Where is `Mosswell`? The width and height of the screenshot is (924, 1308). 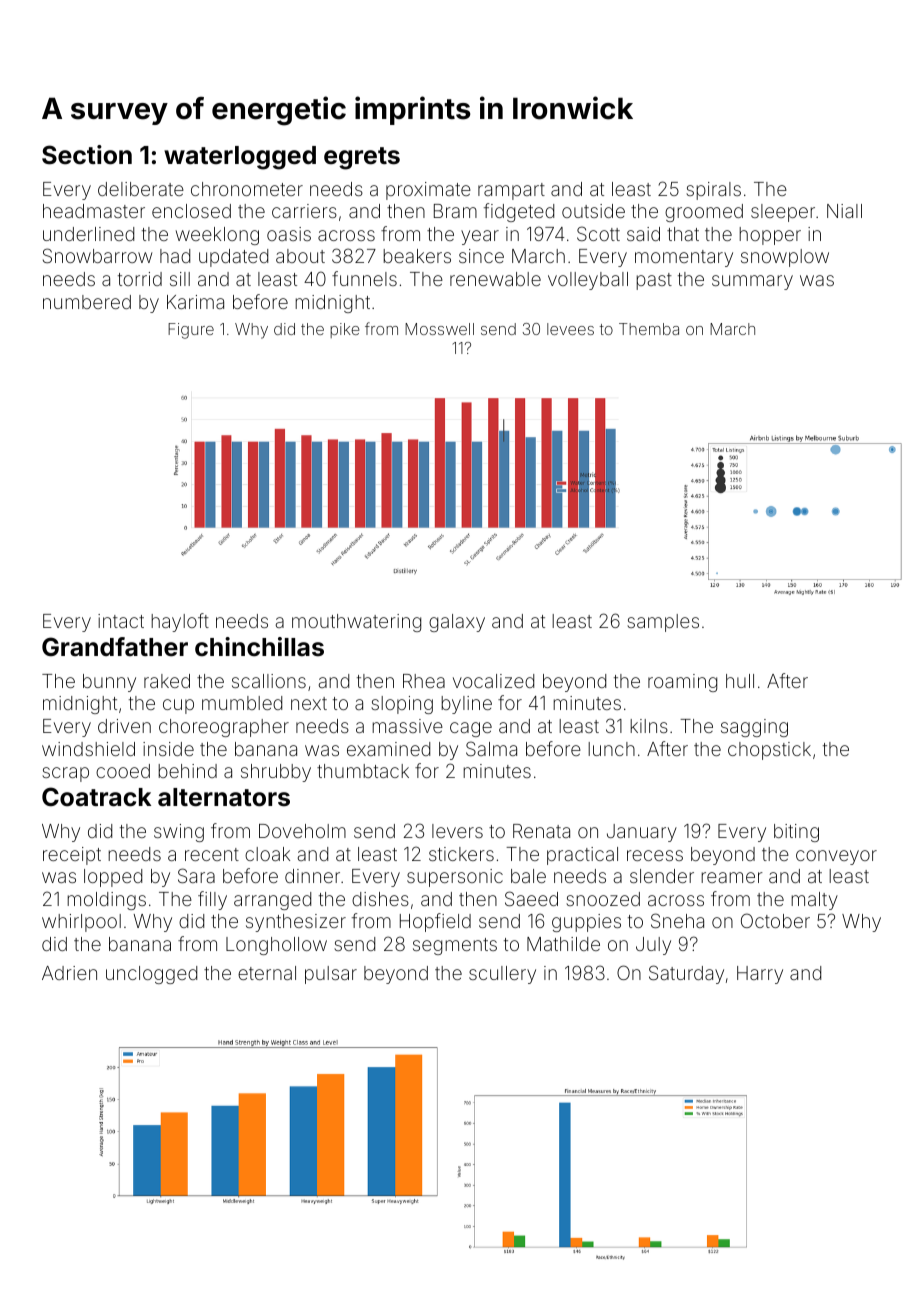 Mosswell is located at coordinates (439, 329).
